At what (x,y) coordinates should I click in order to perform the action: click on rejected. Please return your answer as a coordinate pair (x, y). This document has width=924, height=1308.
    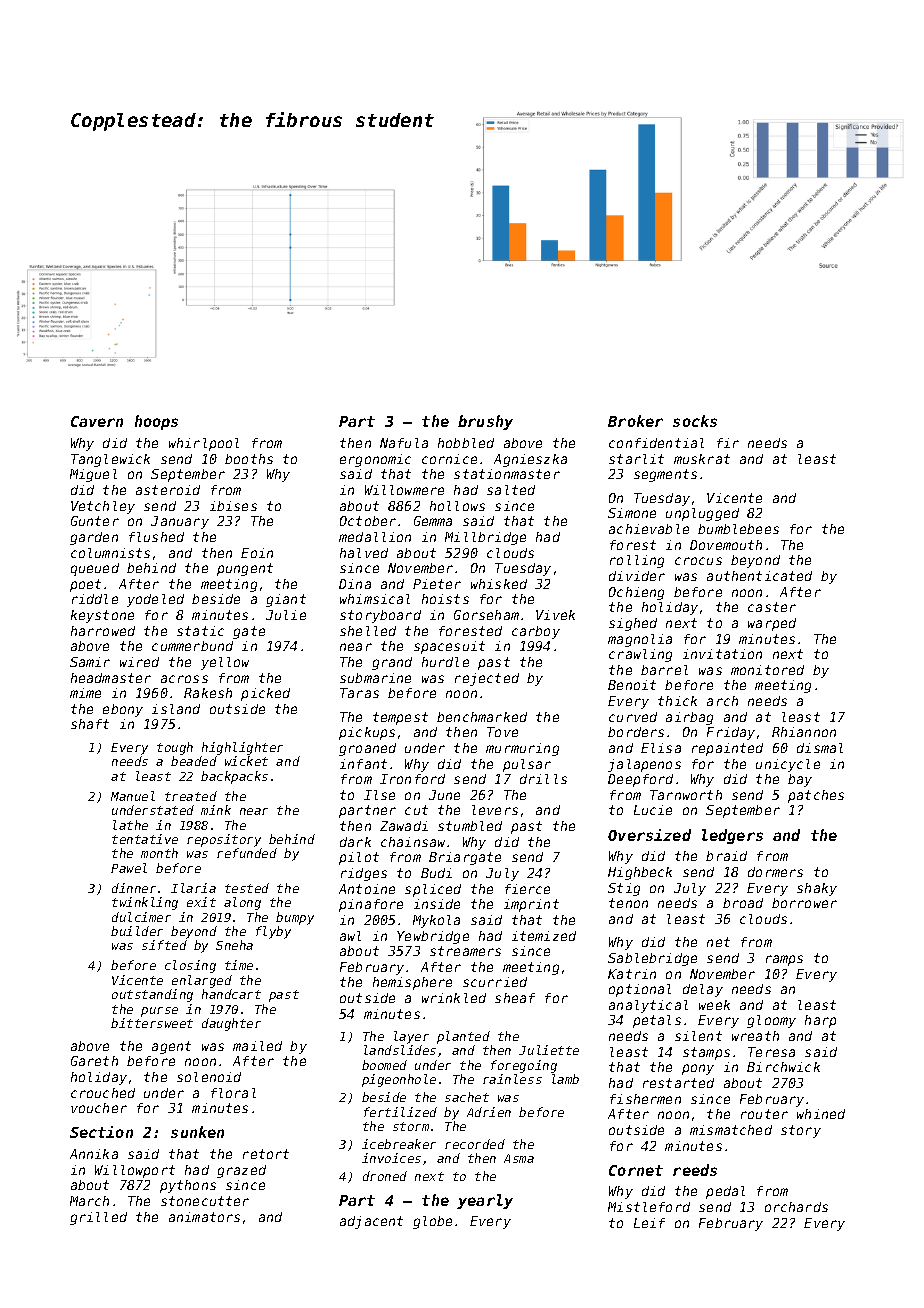
    Looking at the image, I should click on (487, 679).
